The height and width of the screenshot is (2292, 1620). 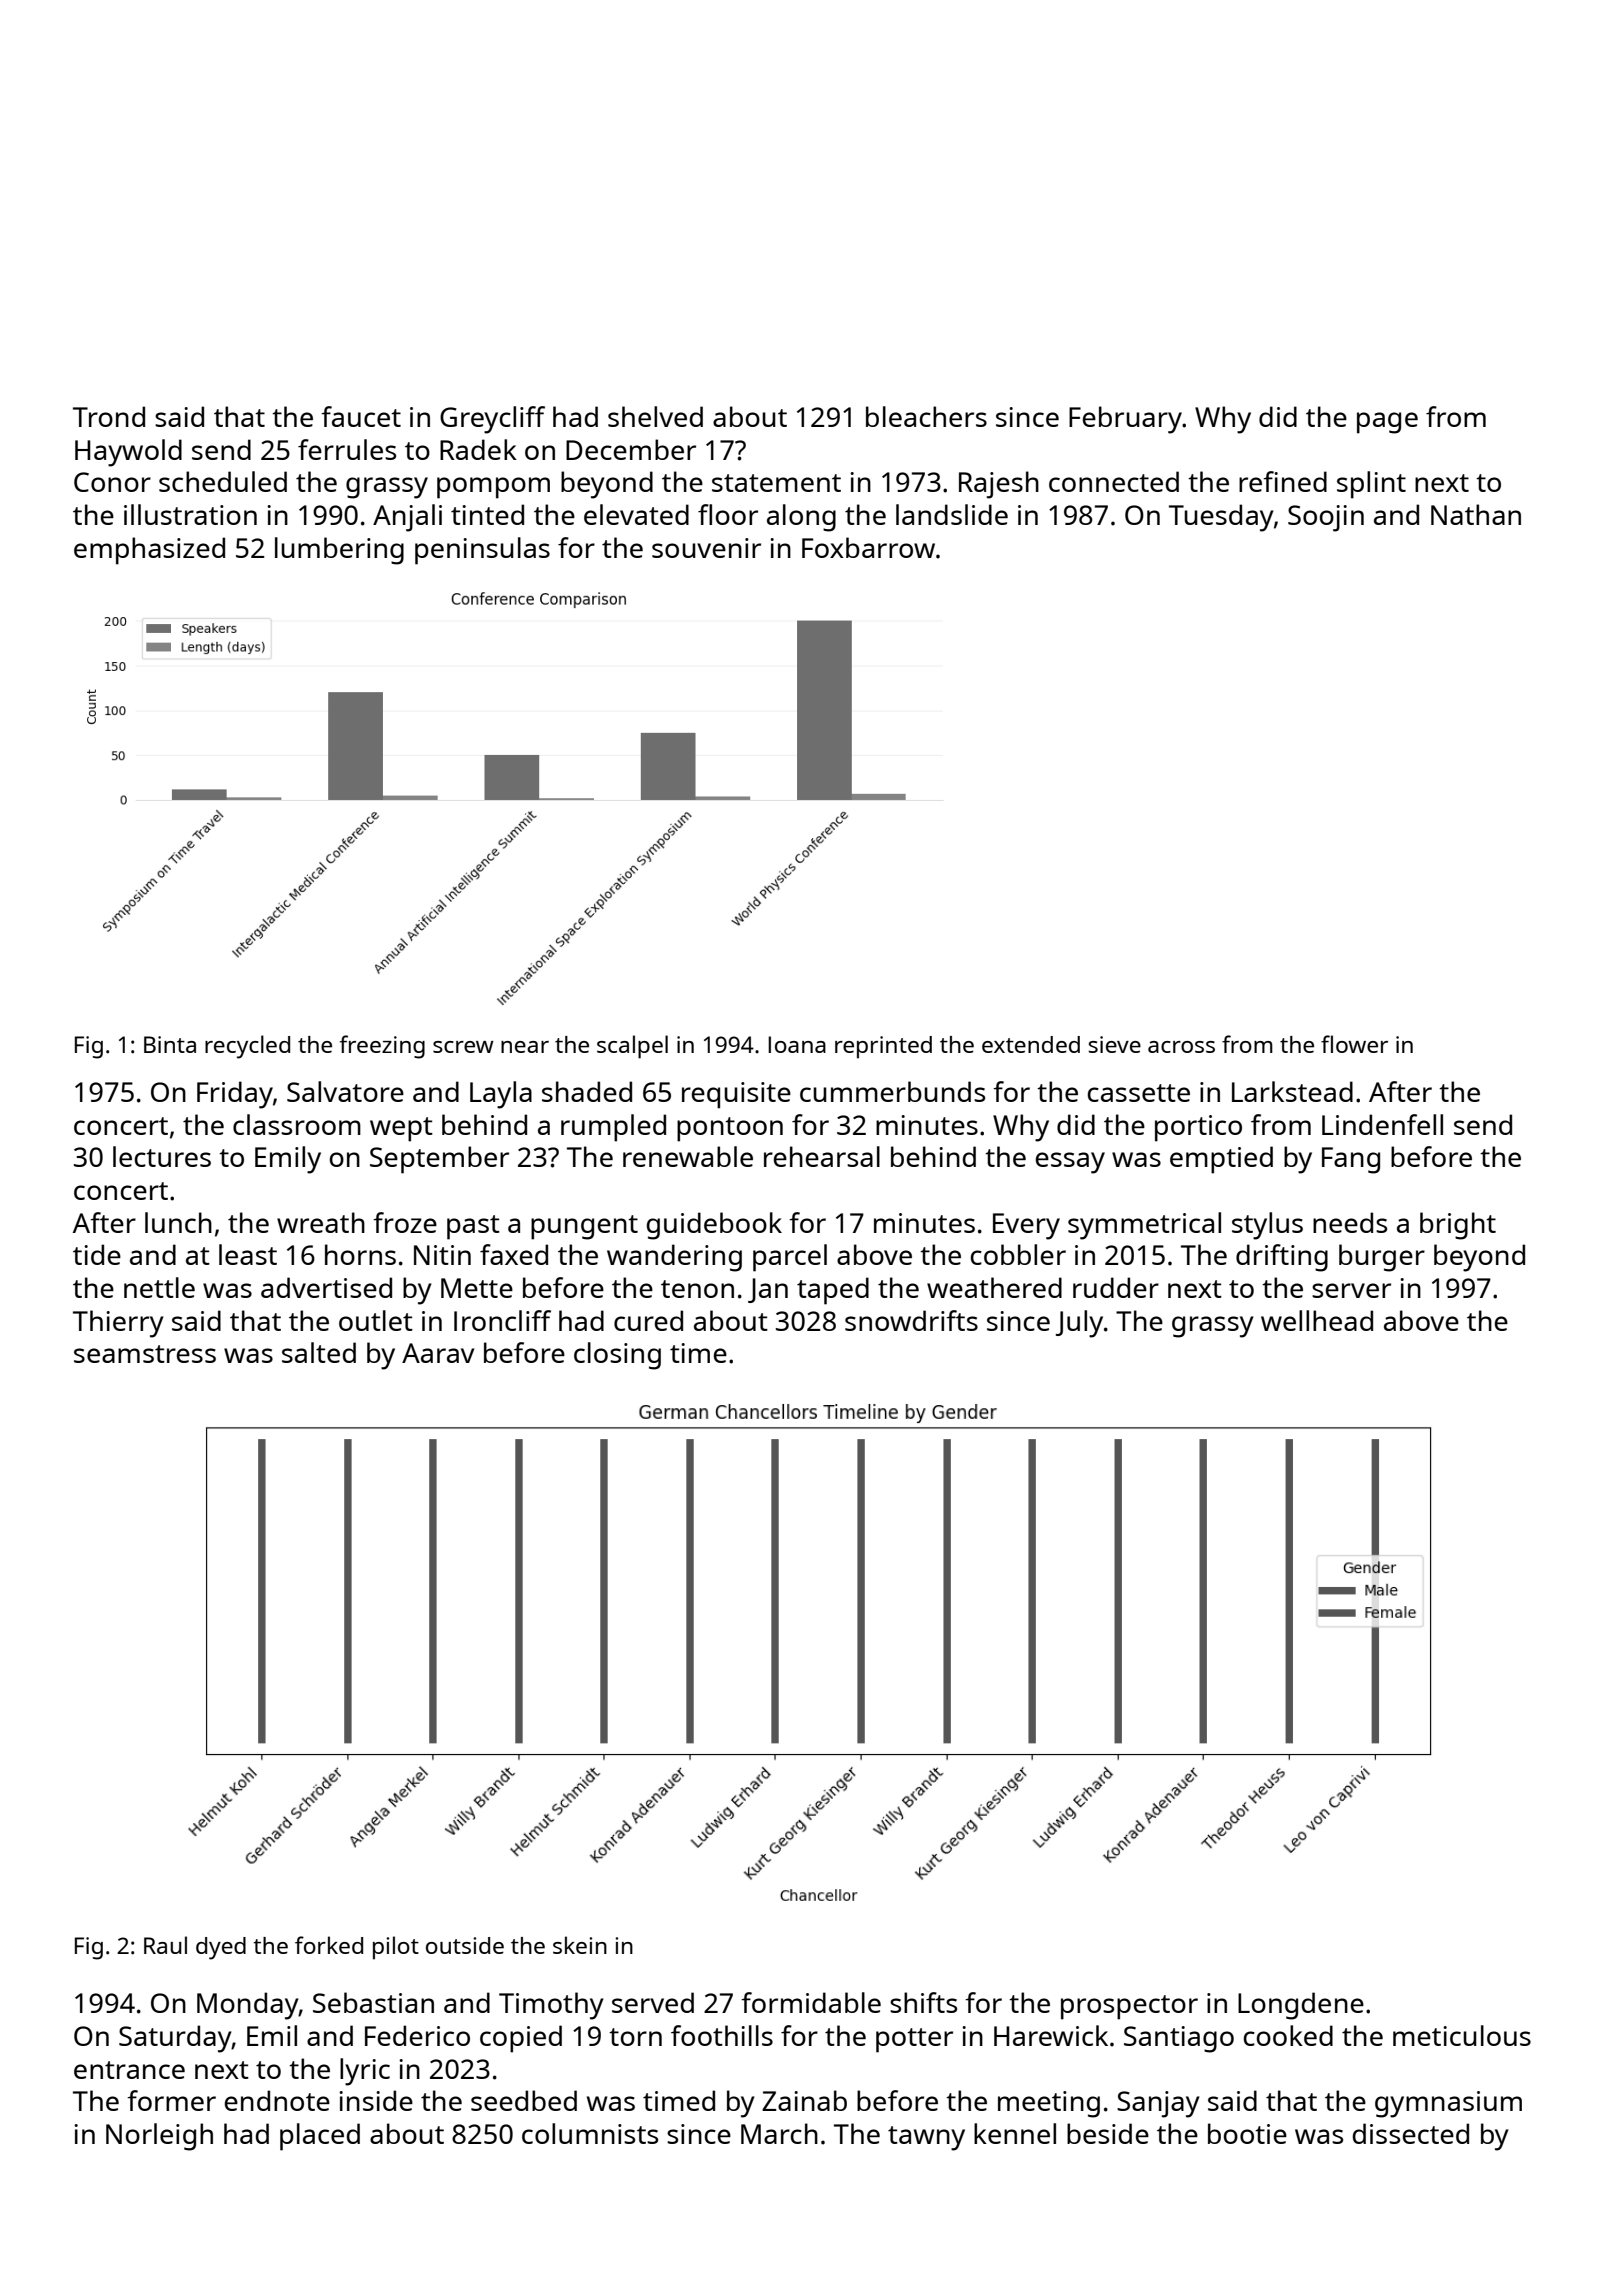 I want to click on Thierry, so click(x=118, y=1324).
